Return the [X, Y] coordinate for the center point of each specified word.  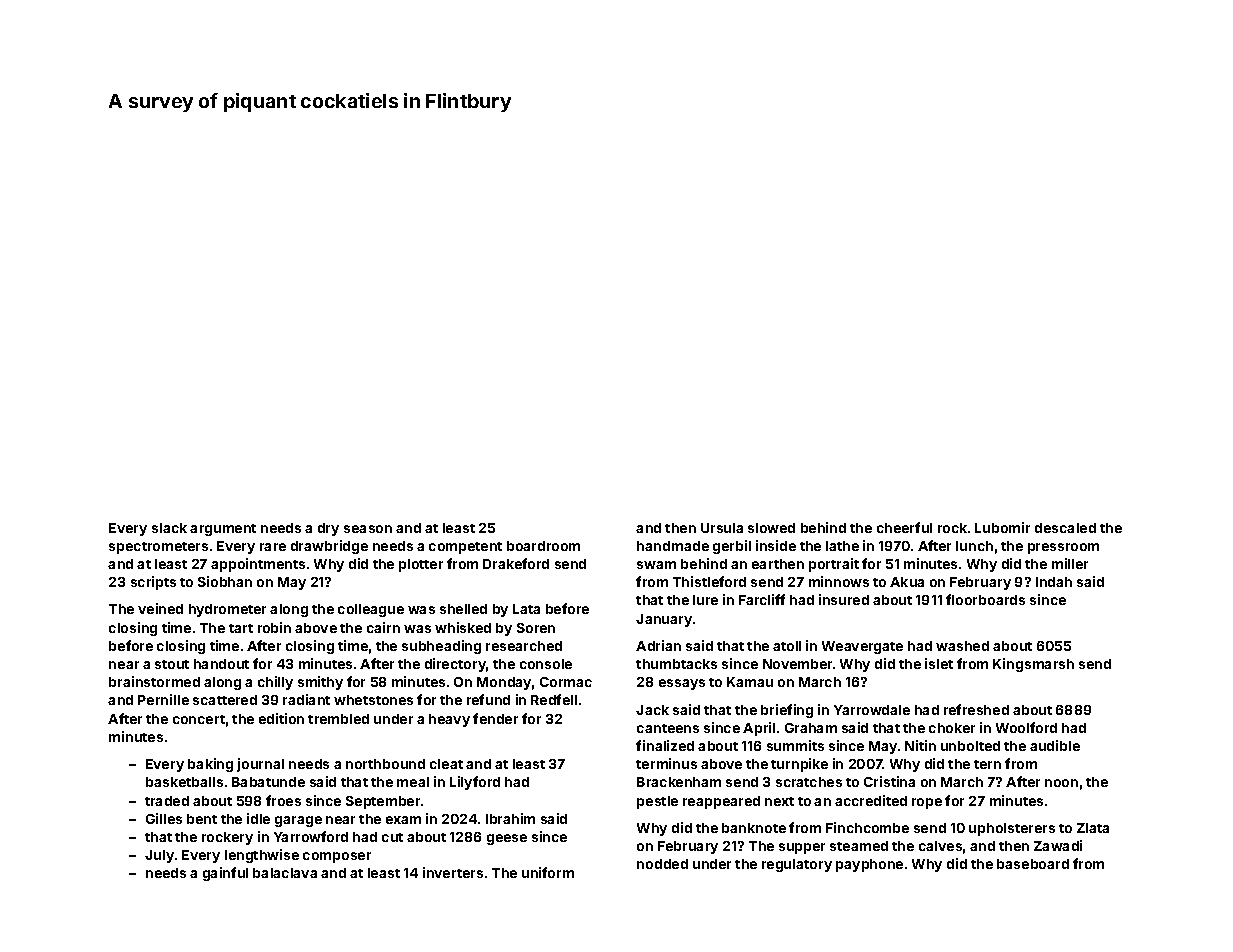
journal [260, 765]
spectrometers [158, 548]
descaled [1065, 528]
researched [524, 646]
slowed [771, 528]
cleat [446, 764]
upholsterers [1012, 829]
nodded [662, 864]
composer [337, 857]
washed [962, 646]
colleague [371, 610]
